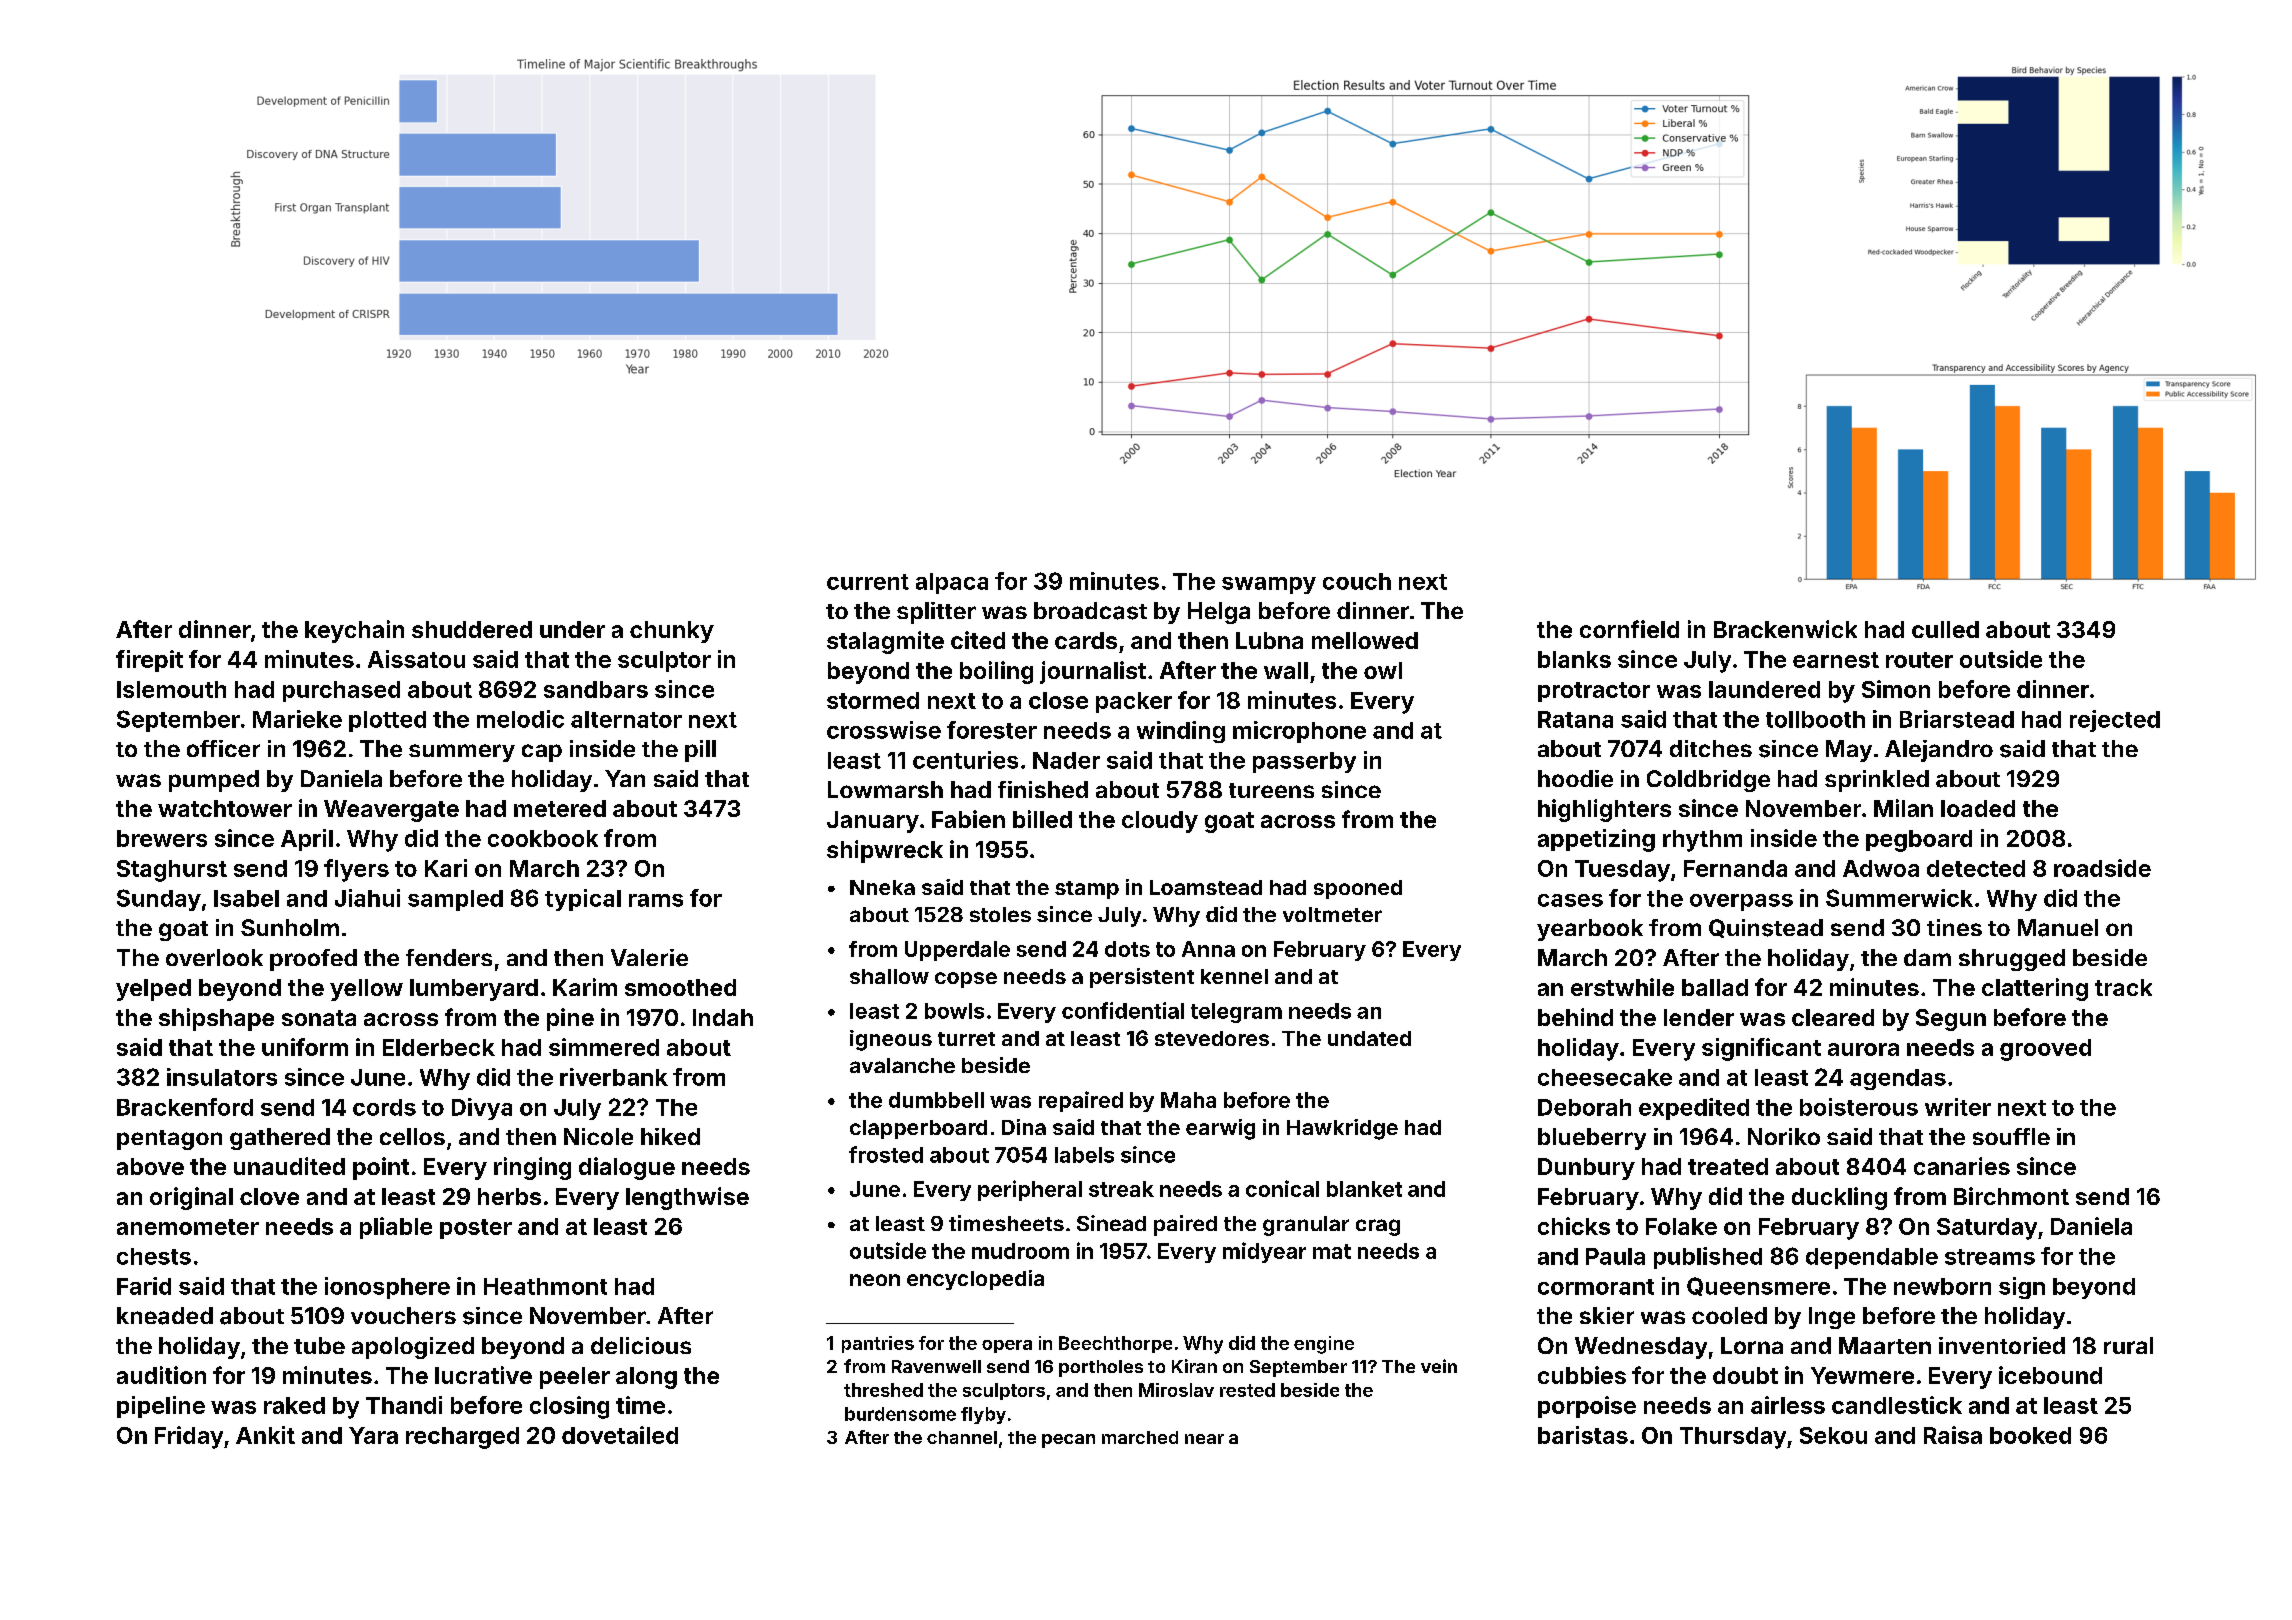 This screenshot has height=1620, width=2292. What do you see at coordinates (2011, 1196) in the screenshot?
I see `Birchmont` at bounding box center [2011, 1196].
